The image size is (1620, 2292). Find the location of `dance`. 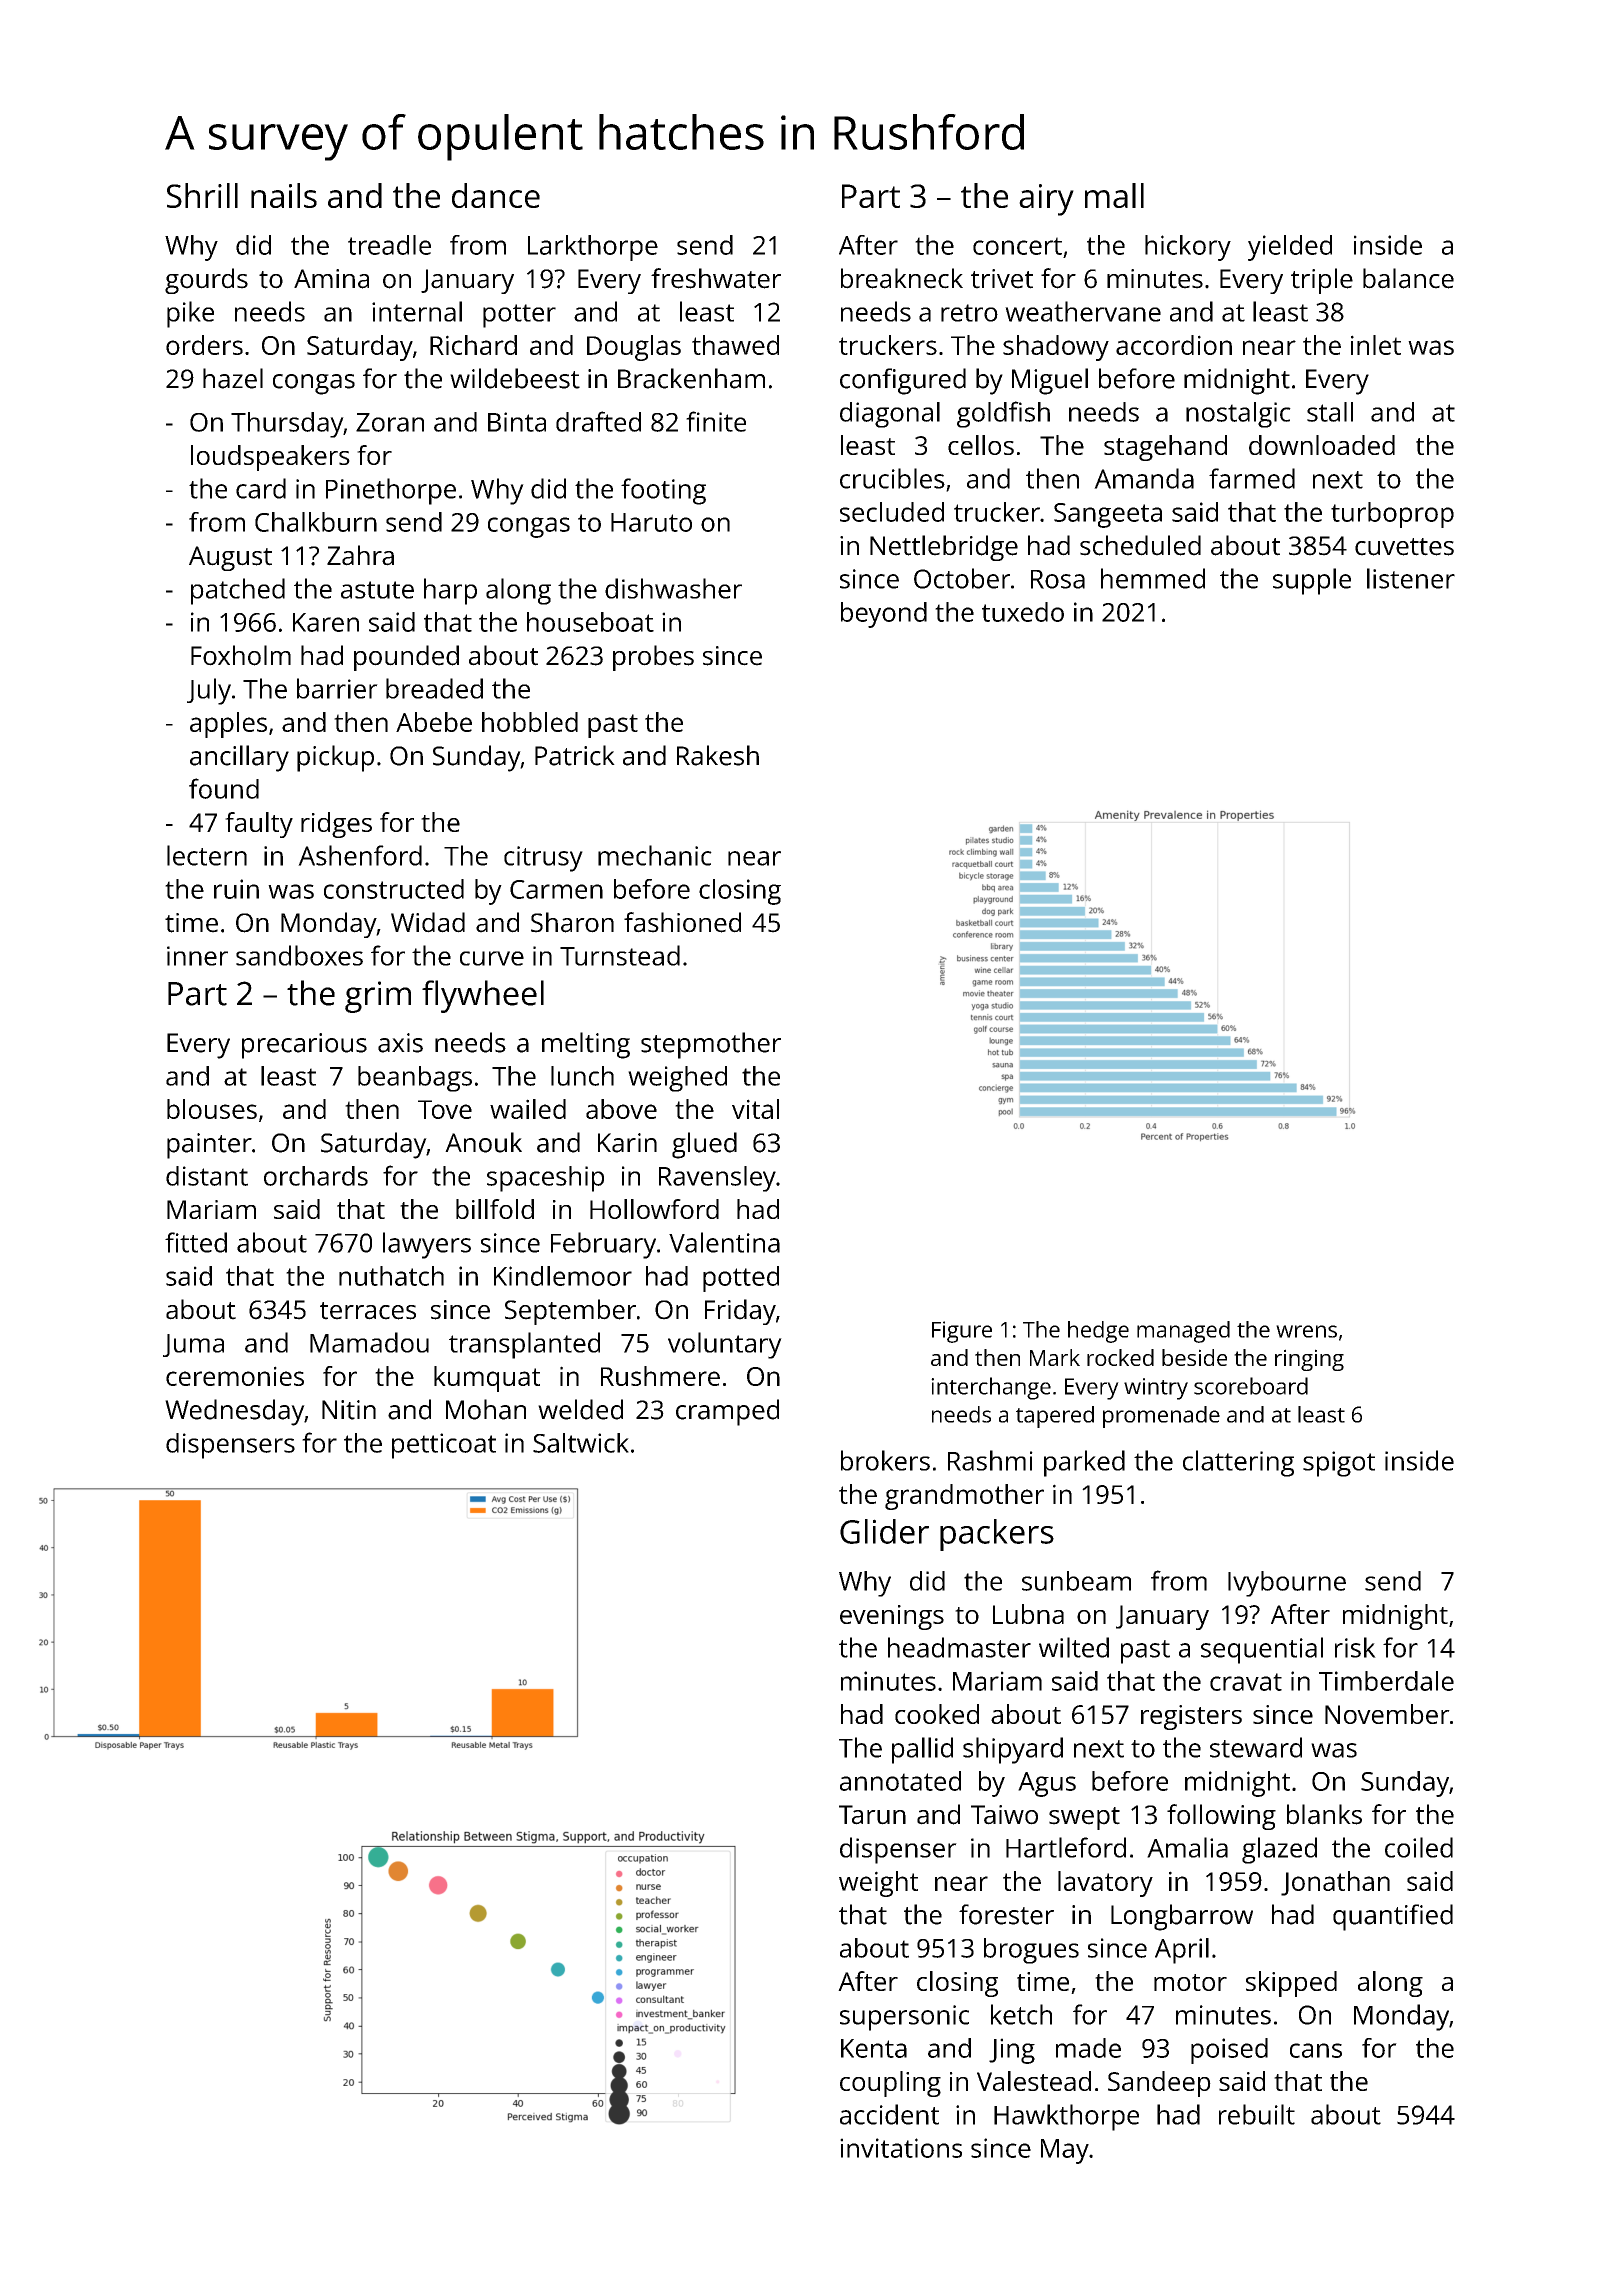

dance is located at coordinates (496, 195).
